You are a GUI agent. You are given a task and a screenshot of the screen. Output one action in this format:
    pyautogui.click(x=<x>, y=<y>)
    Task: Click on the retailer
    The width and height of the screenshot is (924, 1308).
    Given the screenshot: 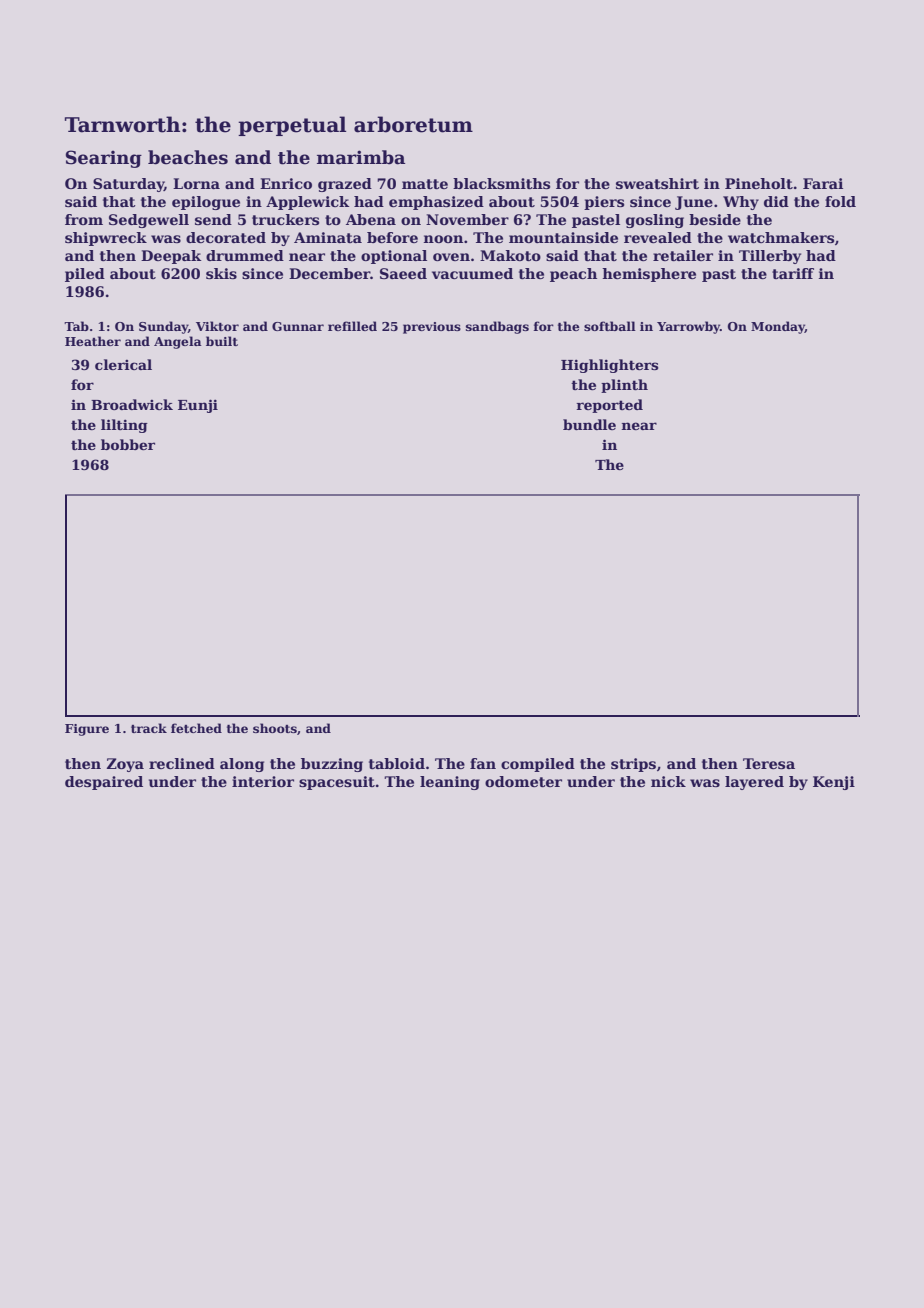 What is the action you would take?
    pyautogui.click(x=683, y=255)
